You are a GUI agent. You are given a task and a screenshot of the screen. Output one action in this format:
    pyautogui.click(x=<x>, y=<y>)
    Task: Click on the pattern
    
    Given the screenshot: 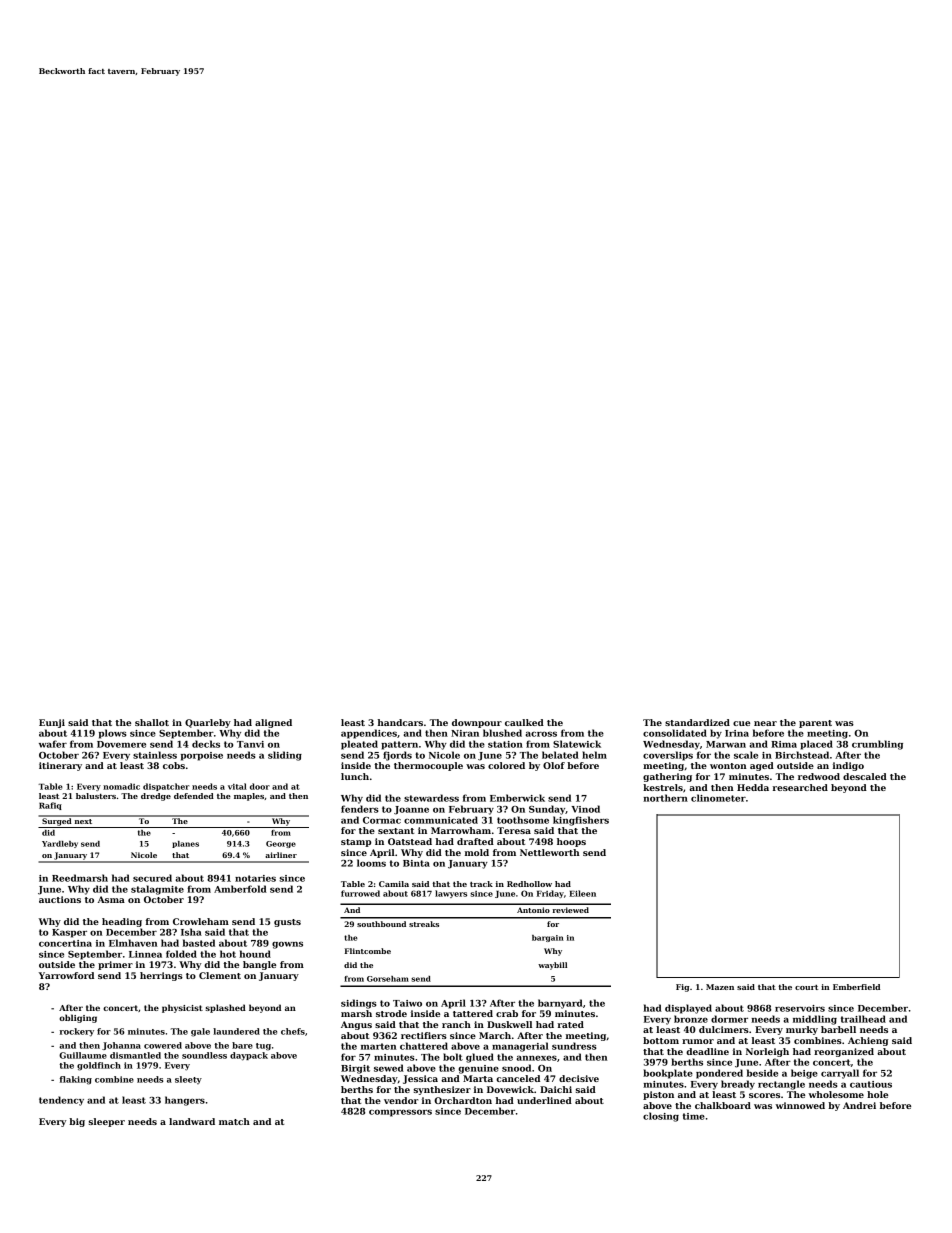 What is the action you would take?
    pyautogui.click(x=399, y=745)
